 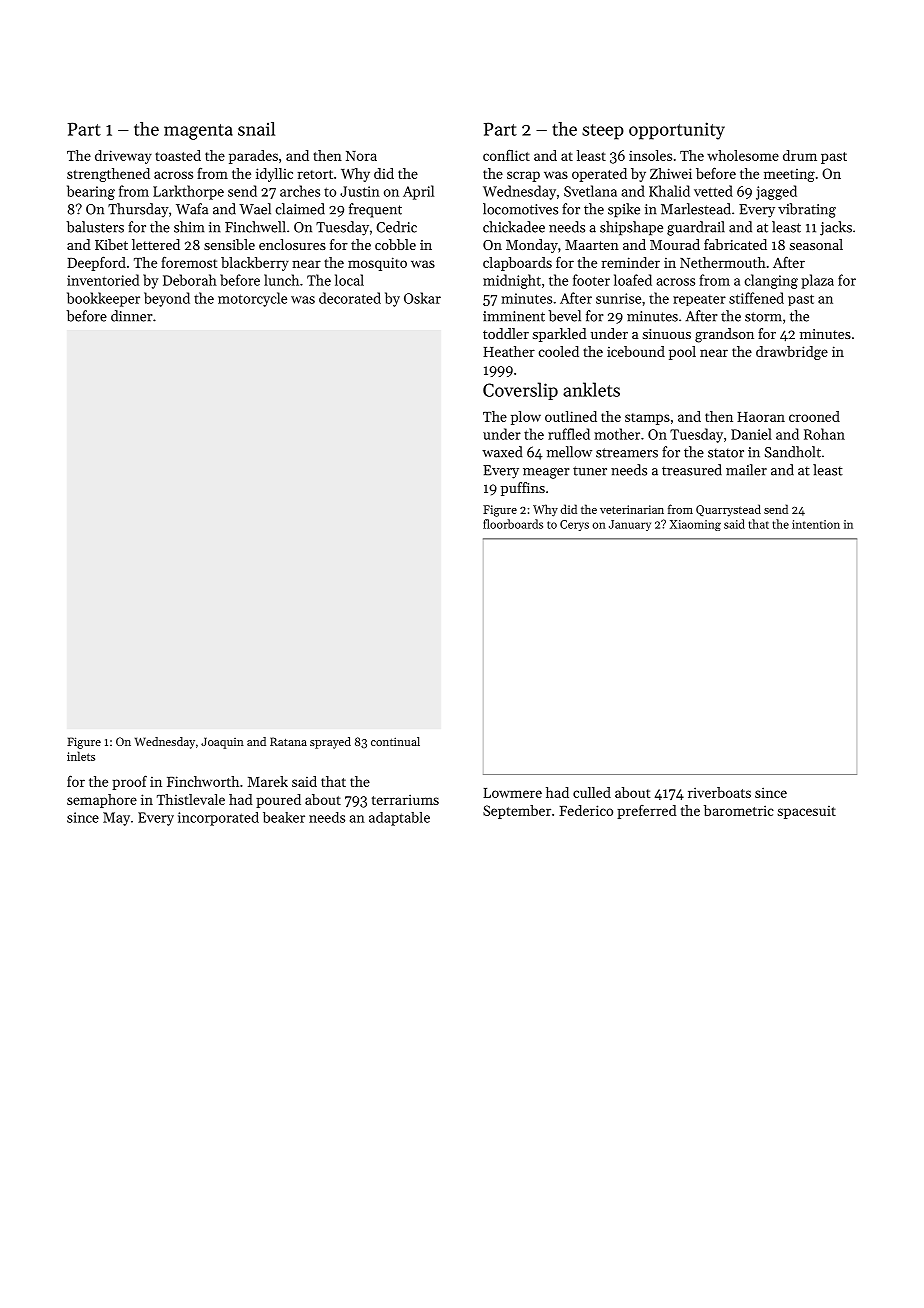 I want to click on drawbridge, so click(x=792, y=353).
